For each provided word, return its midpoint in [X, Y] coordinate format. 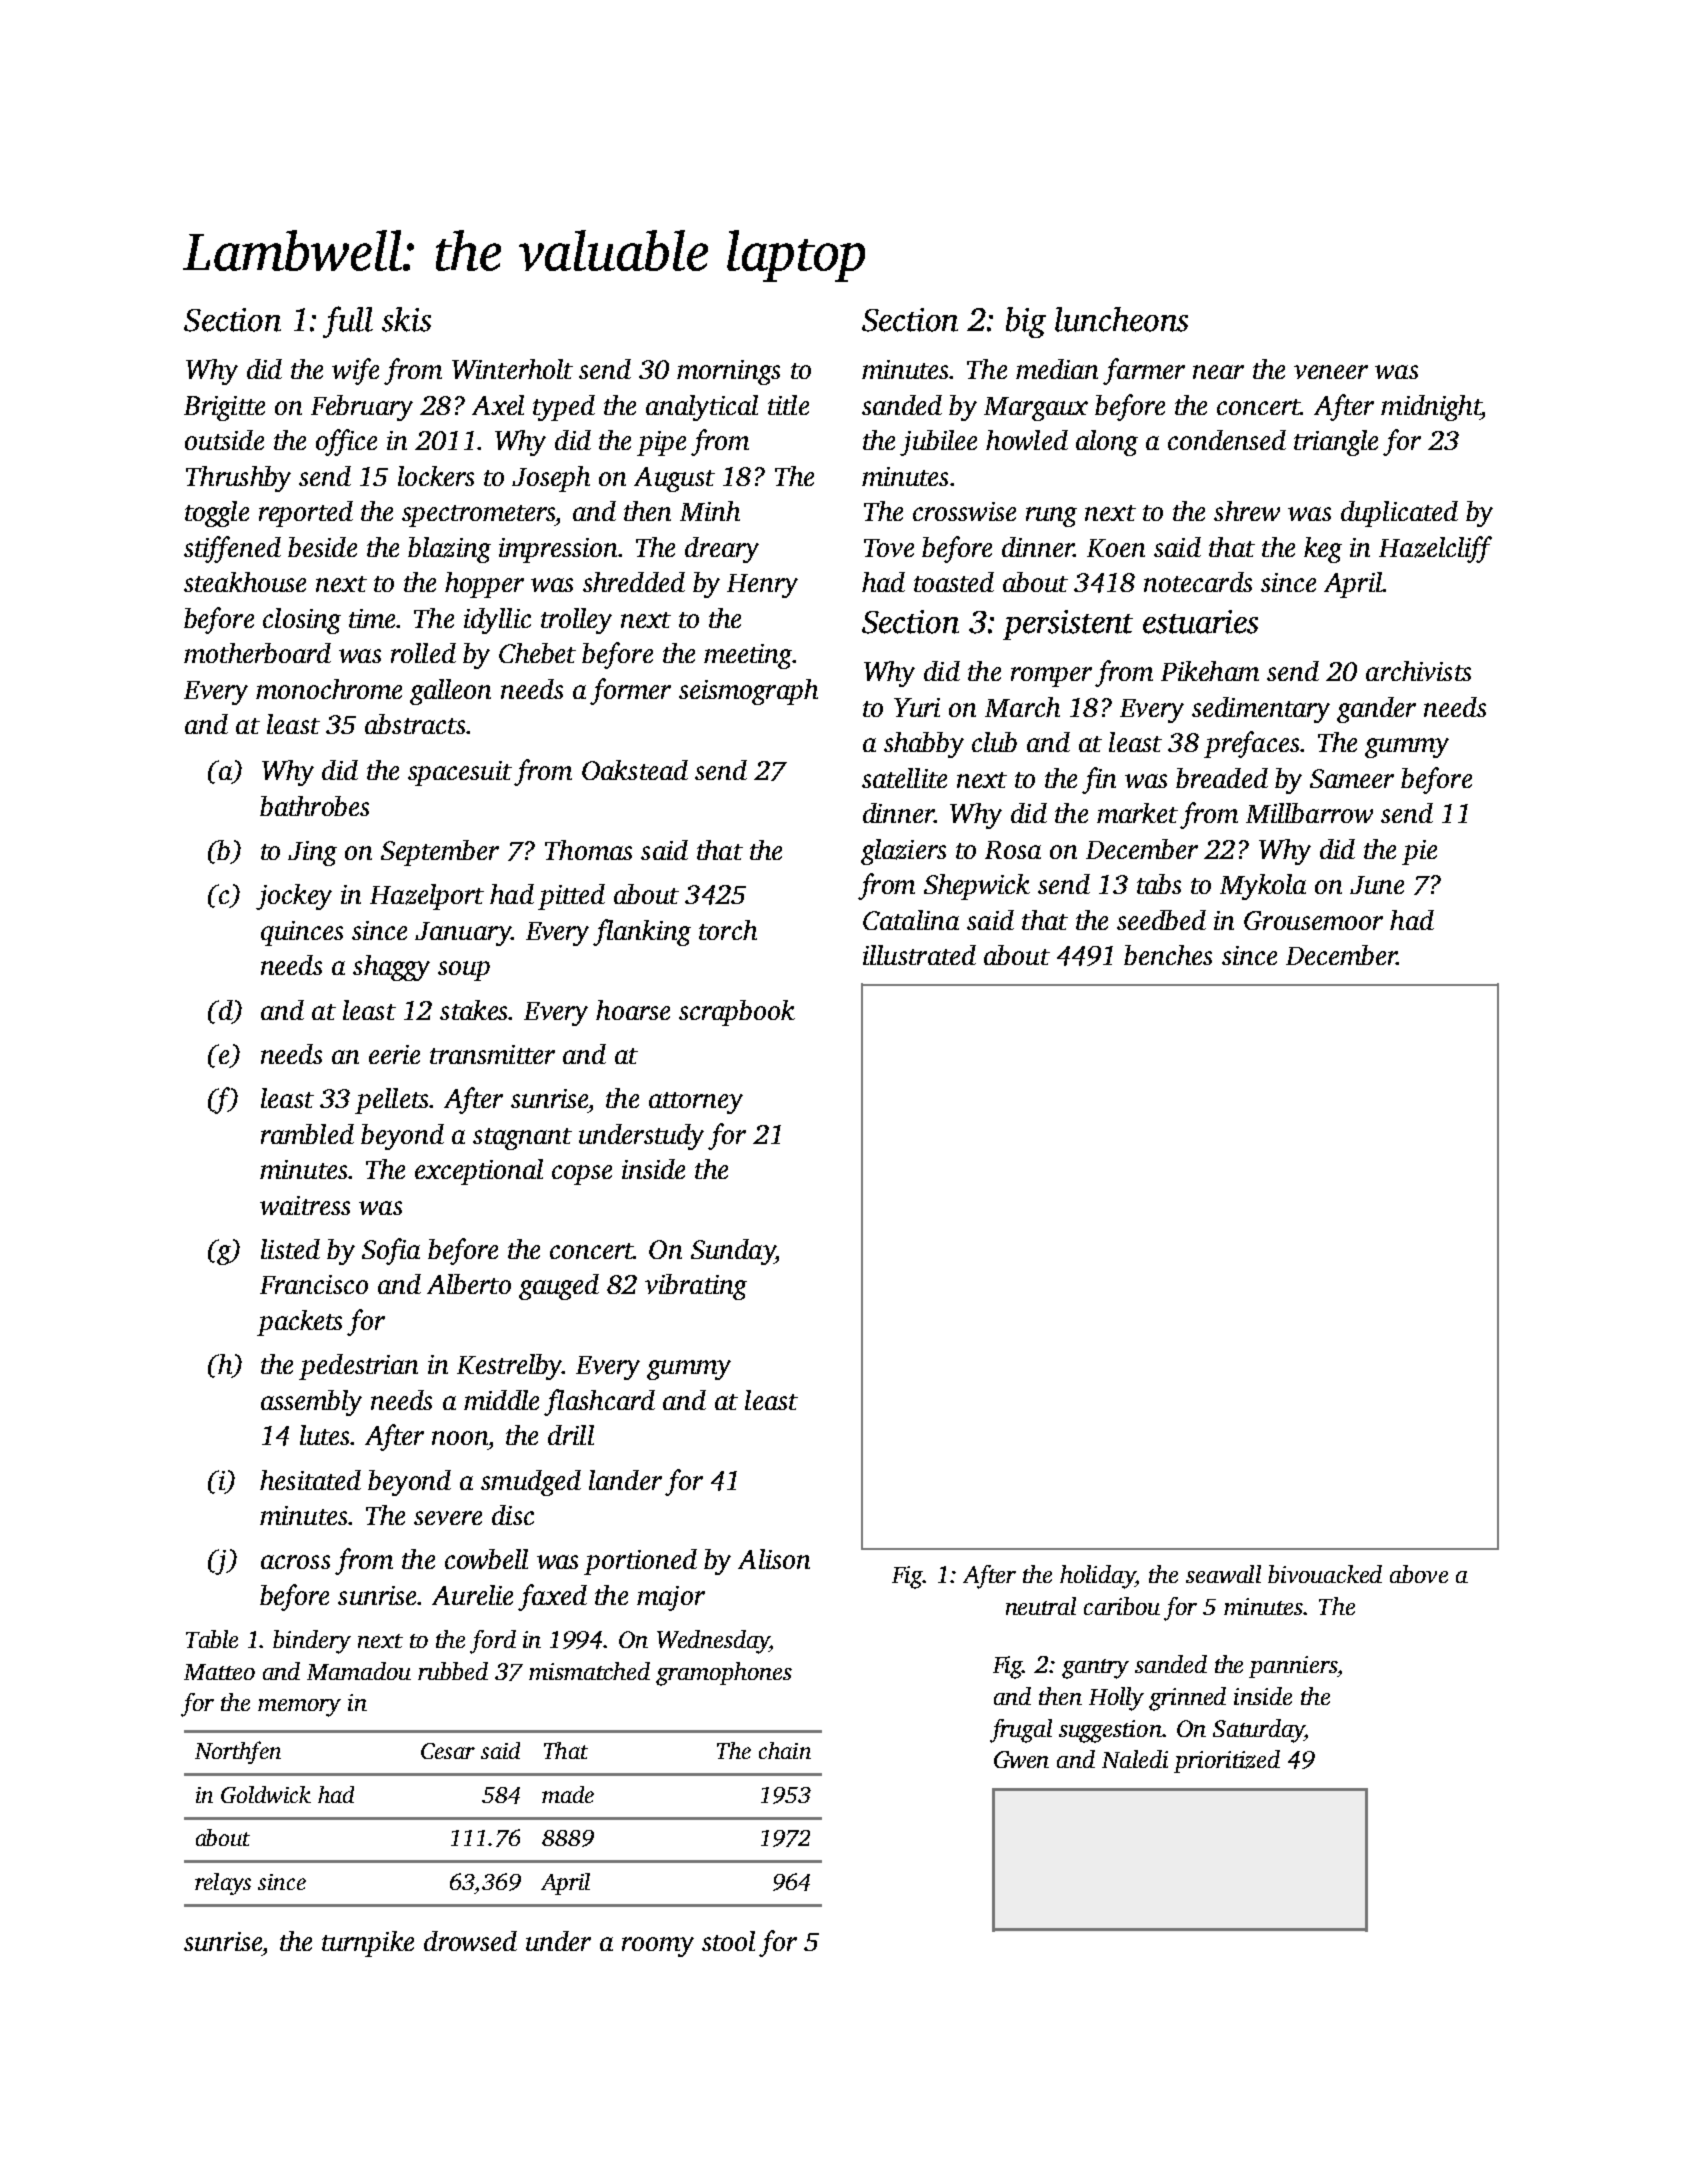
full [348, 322]
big [1026, 322]
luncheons [1121, 319]
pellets [391, 1101]
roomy [658, 1947]
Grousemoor [1313, 920]
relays [223, 1884]
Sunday [733, 1252]
